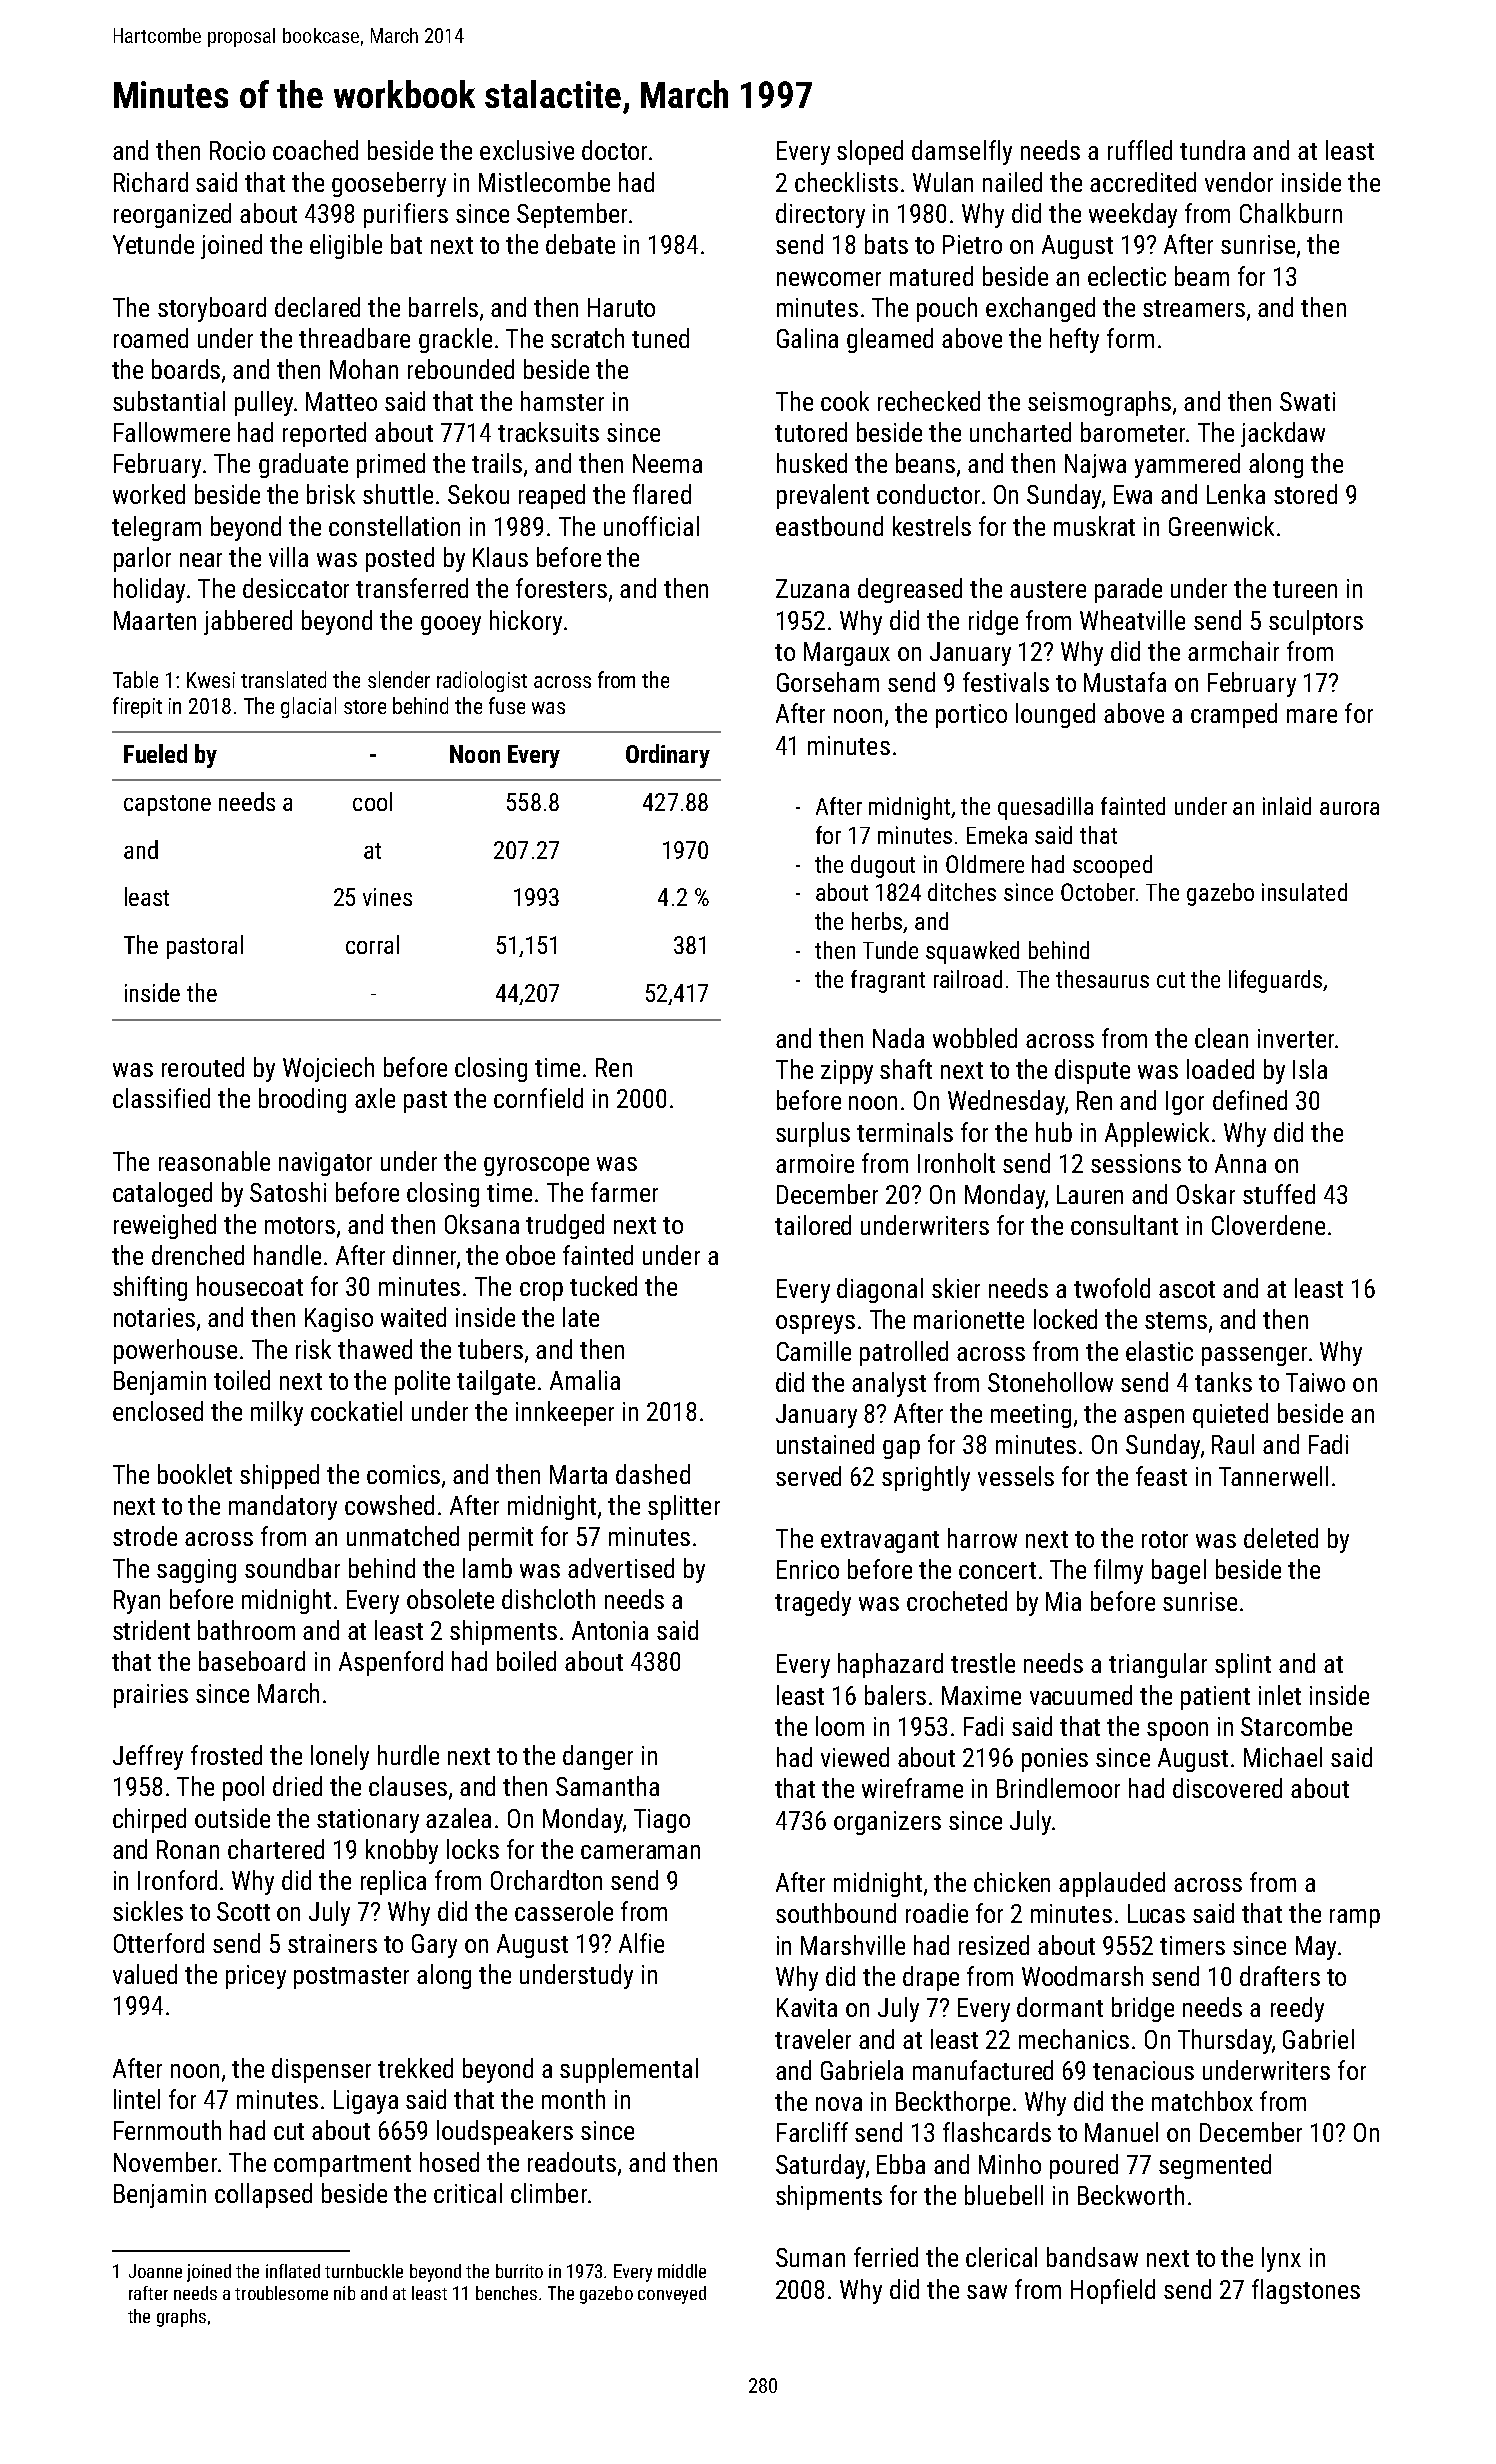 This image has width=1496, height=2464. What do you see at coordinates (366, 2102) in the image?
I see `Ligaya` at bounding box center [366, 2102].
